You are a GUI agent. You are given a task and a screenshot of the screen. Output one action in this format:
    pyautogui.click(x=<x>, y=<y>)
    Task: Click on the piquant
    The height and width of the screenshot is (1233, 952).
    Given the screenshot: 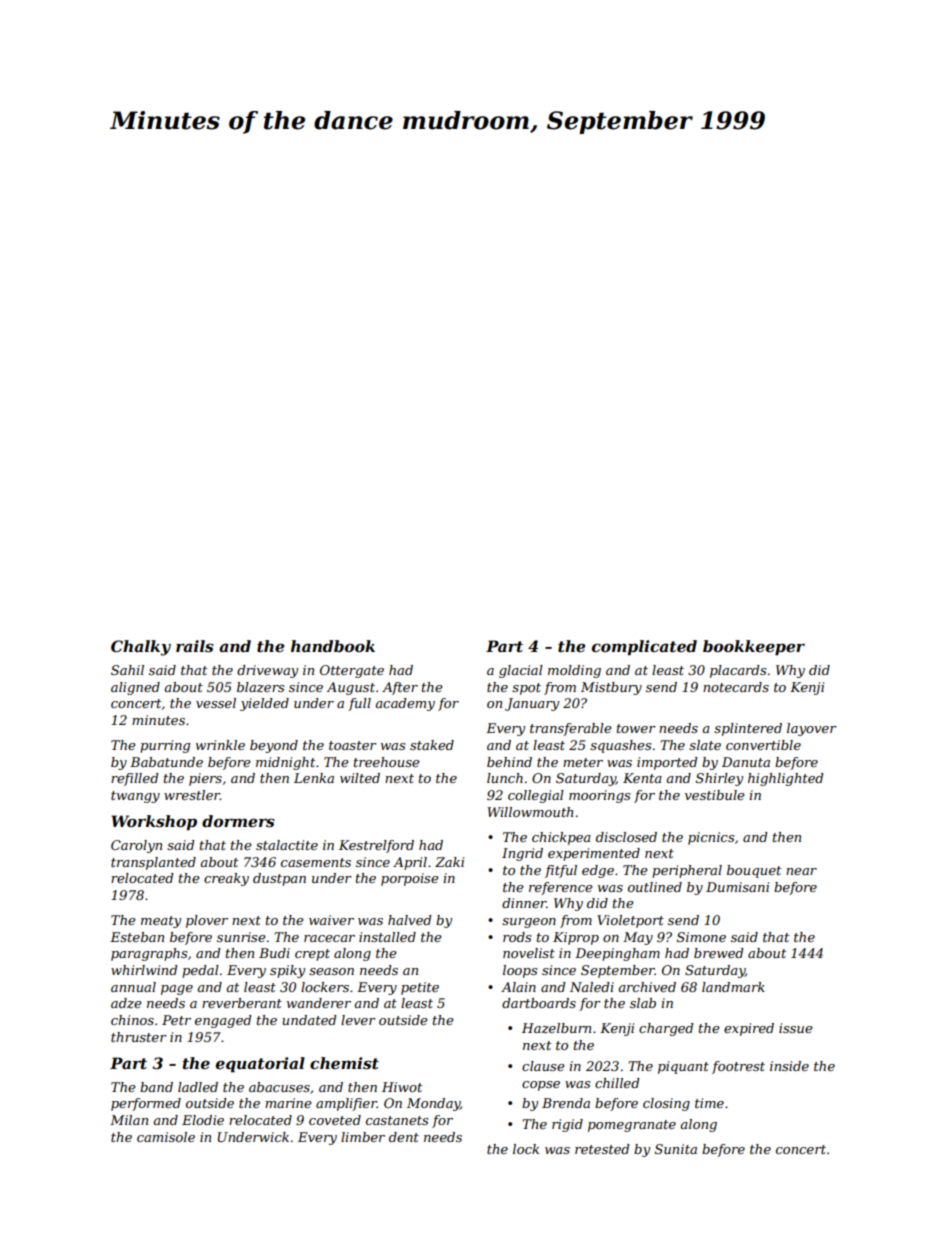 What is the action you would take?
    pyautogui.click(x=683, y=1067)
